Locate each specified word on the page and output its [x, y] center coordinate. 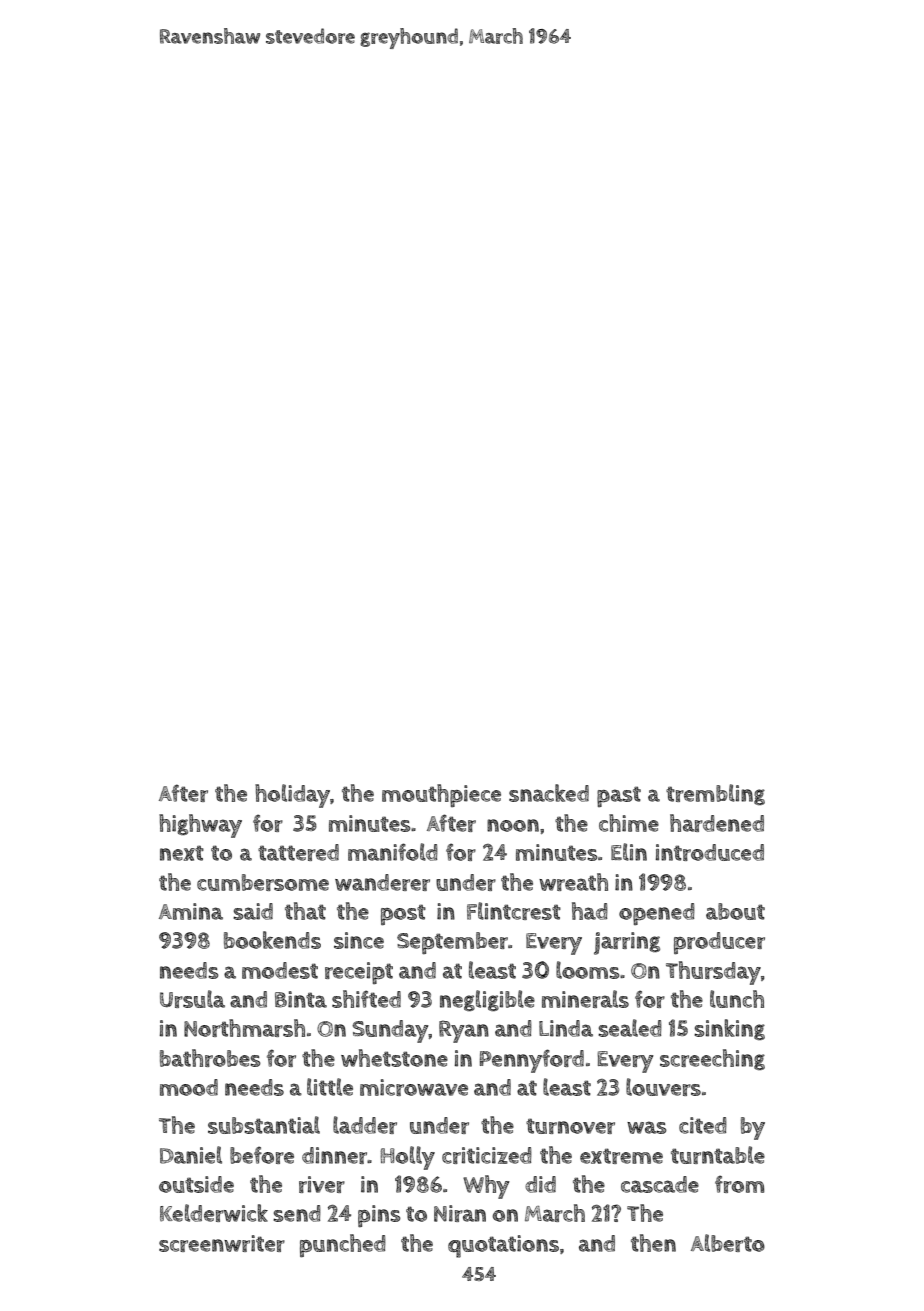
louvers [663, 1087]
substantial [264, 1125]
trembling [715, 794]
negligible [487, 1000]
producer [719, 943]
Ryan [464, 1031]
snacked [549, 793]
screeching [712, 1059]
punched [343, 1246]
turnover [570, 1126]
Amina [191, 911]
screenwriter [222, 1243]
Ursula [192, 999]
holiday [292, 796]
